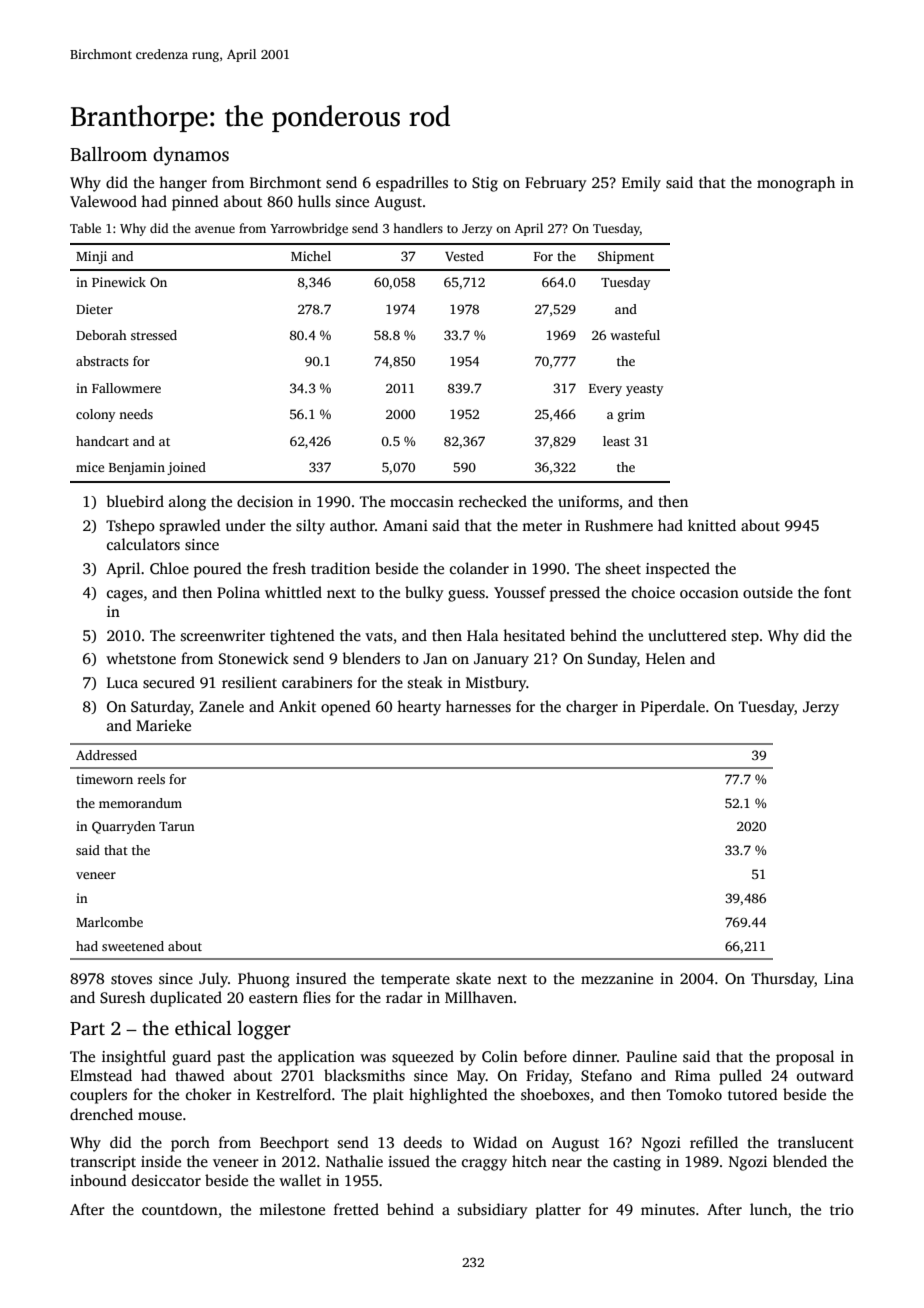 The height and width of the screenshot is (1308, 924). What do you see at coordinates (186, 468) in the screenshot?
I see `joined` at bounding box center [186, 468].
